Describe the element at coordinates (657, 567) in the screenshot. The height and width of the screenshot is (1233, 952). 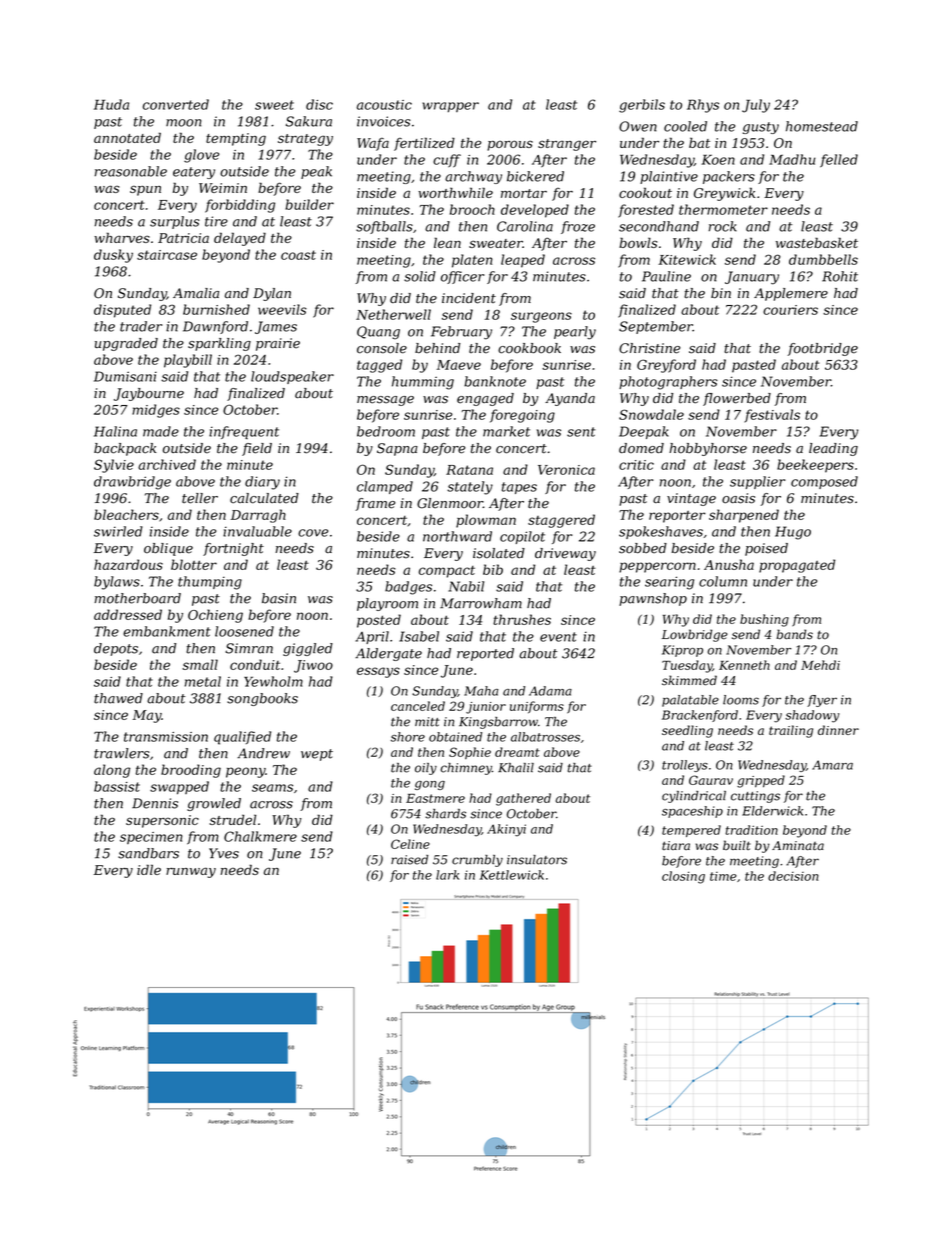
I see `peppercorn` at that location.
